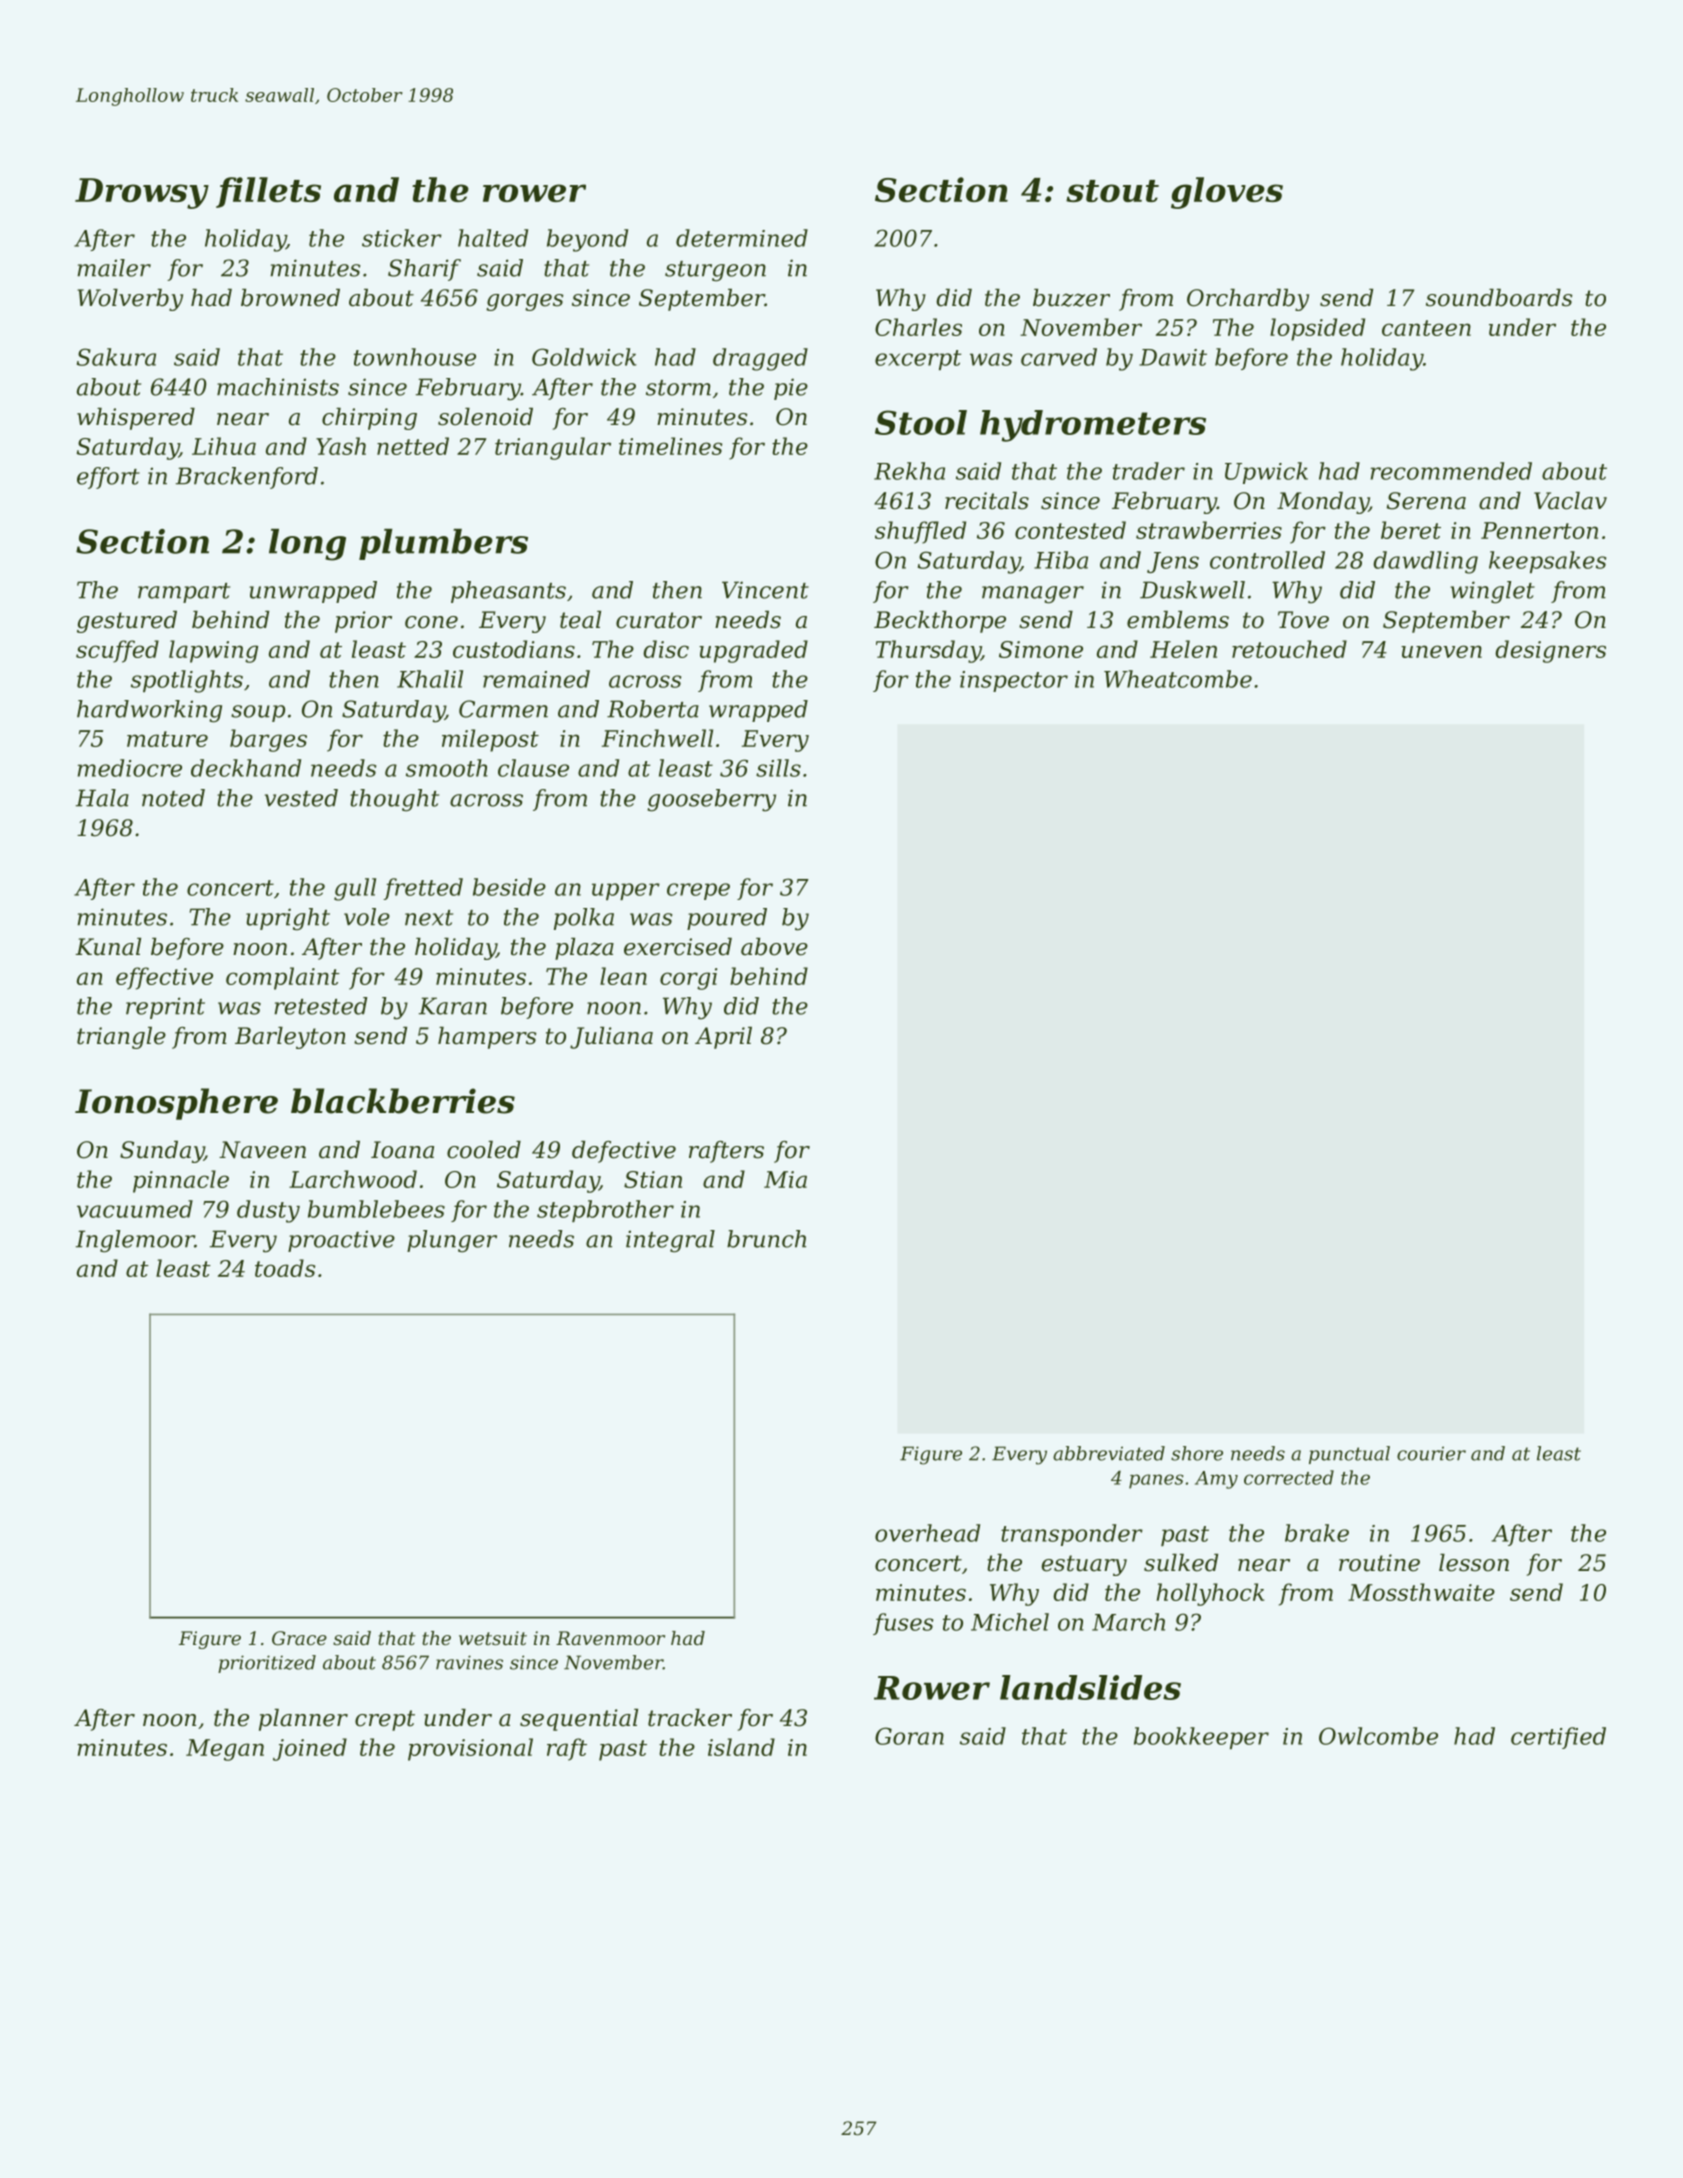  Describe the element at coordinates (766, 1239) in the screenshot. I see `brunch` at that location.
